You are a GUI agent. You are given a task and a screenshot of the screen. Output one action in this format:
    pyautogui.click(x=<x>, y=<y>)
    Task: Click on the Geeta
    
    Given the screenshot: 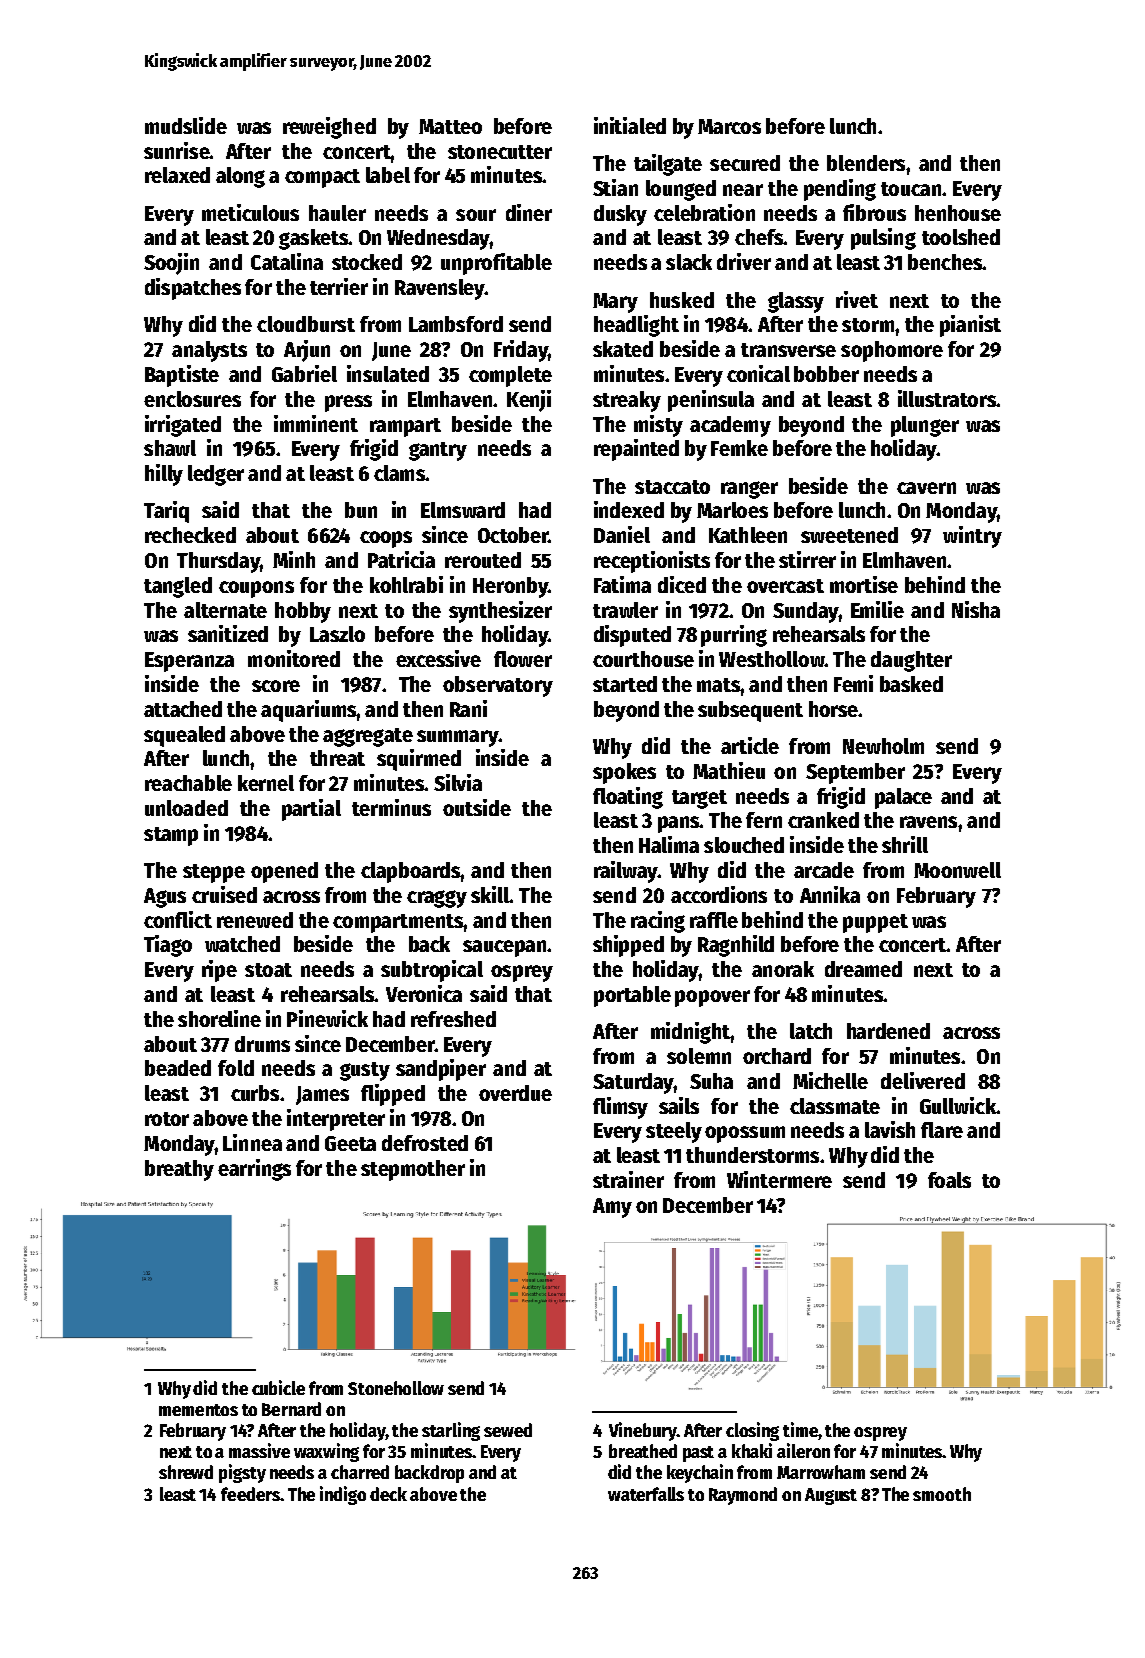 What is the action you would take?
    pyautogui.click(x=350, y=1143)
